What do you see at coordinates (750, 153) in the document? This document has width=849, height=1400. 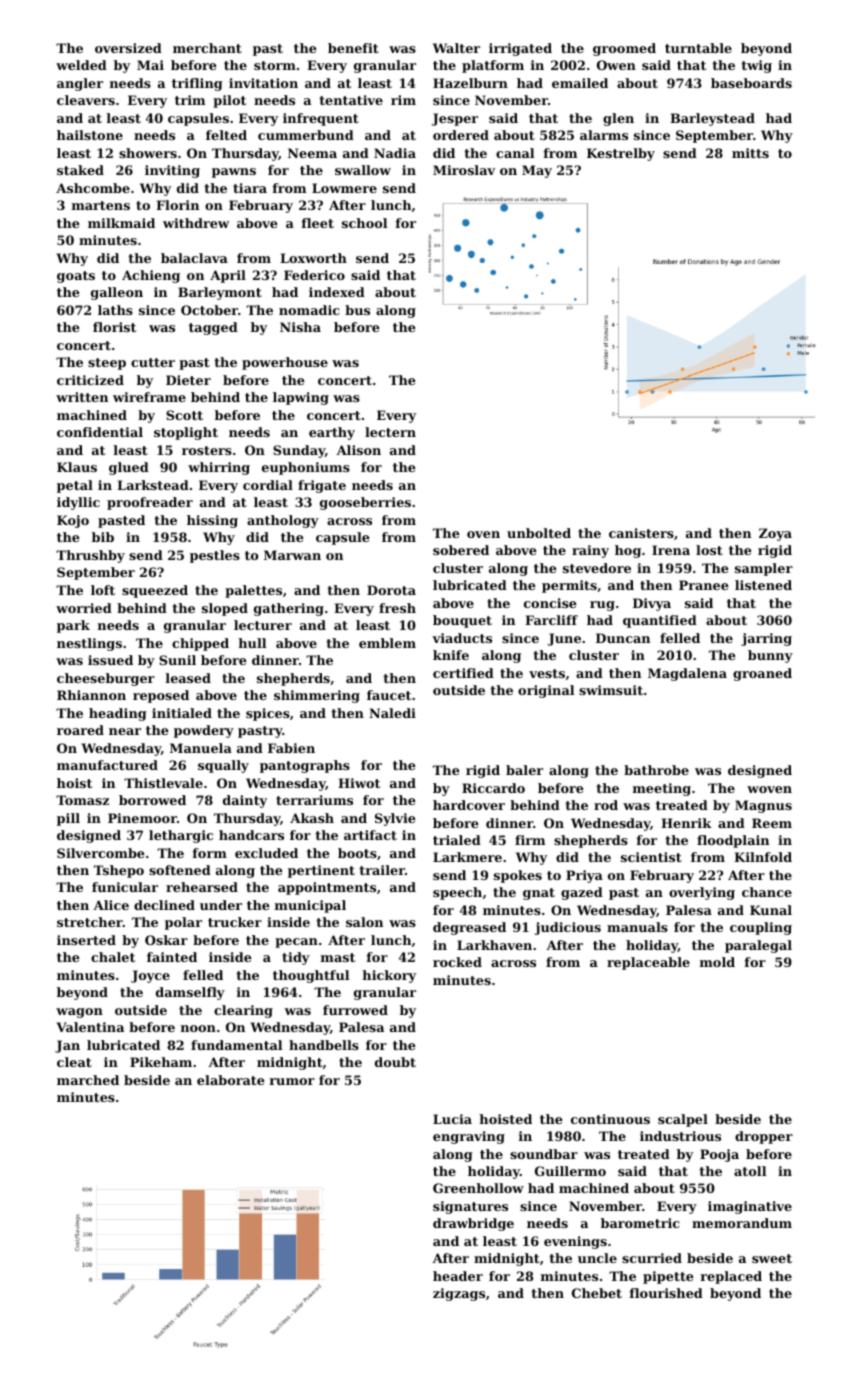 I see `mitts` at bounding box center [750, 153].
